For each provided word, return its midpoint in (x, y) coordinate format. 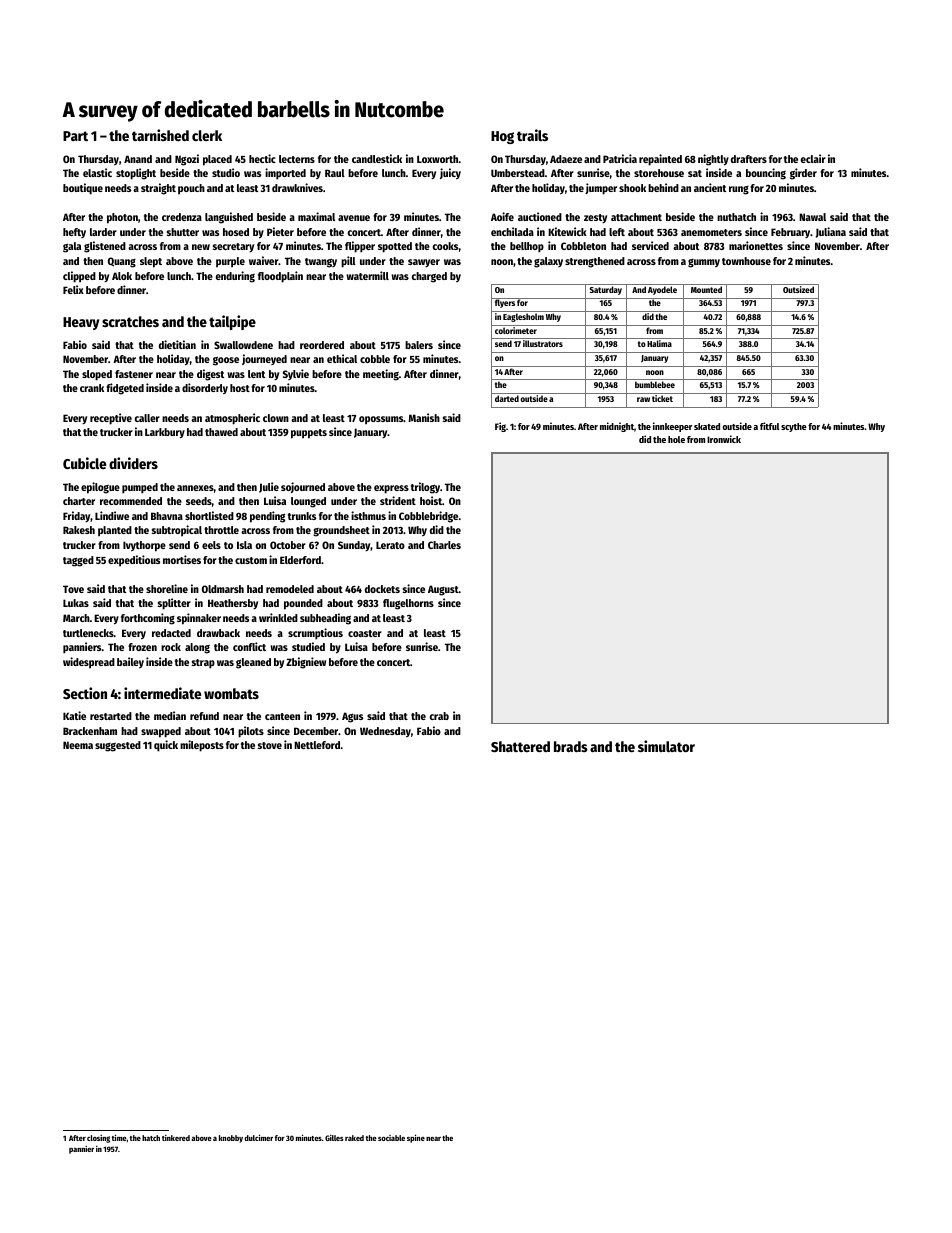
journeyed (264, 359)
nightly (713, 160)
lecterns (297, 159)
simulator (666, 746)
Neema (78, 745)
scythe (794, 427)
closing (98, 1139)
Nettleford (317, 745)
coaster (365, 633)
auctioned (540, 216)
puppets (309, 434)
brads (571, 746)
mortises (182, 559)
